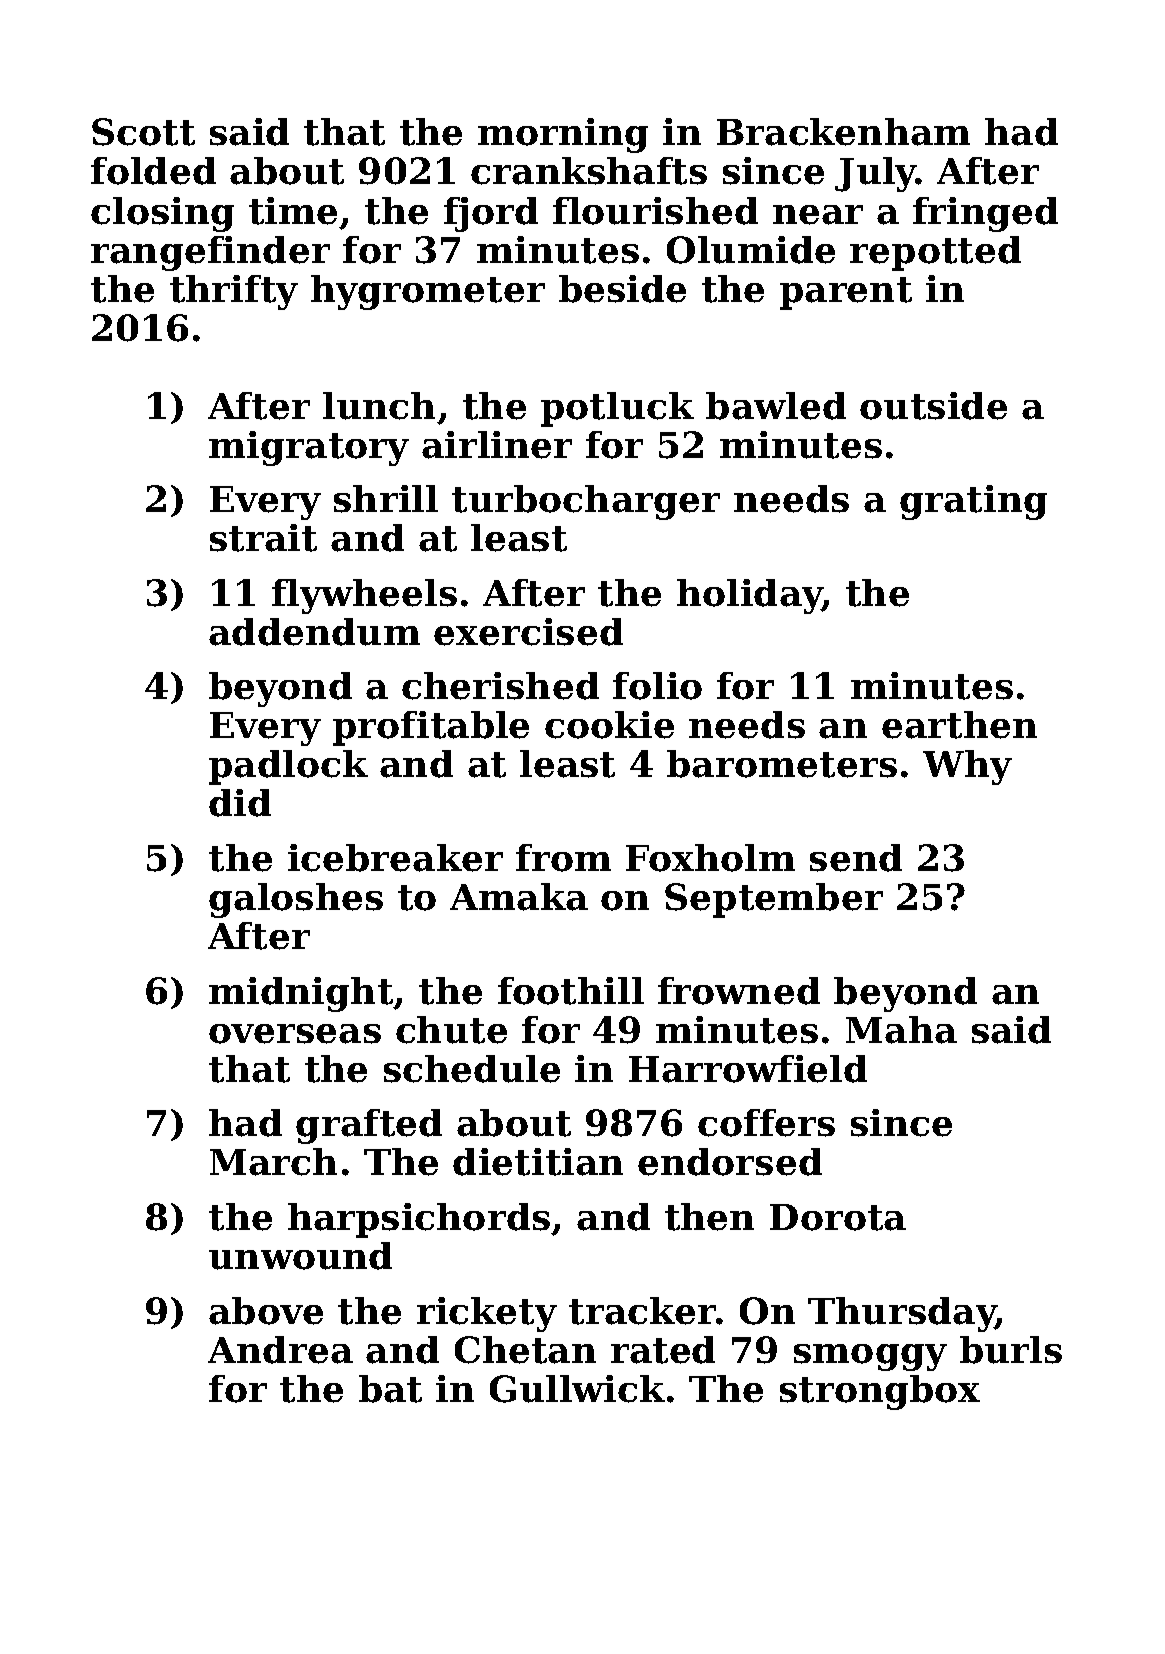 The height and width of the document is (1654, 1165). What do you see at coordinates (280, 1350) in the document?
I see `Andrea` at bounding box center [280, 1350].
